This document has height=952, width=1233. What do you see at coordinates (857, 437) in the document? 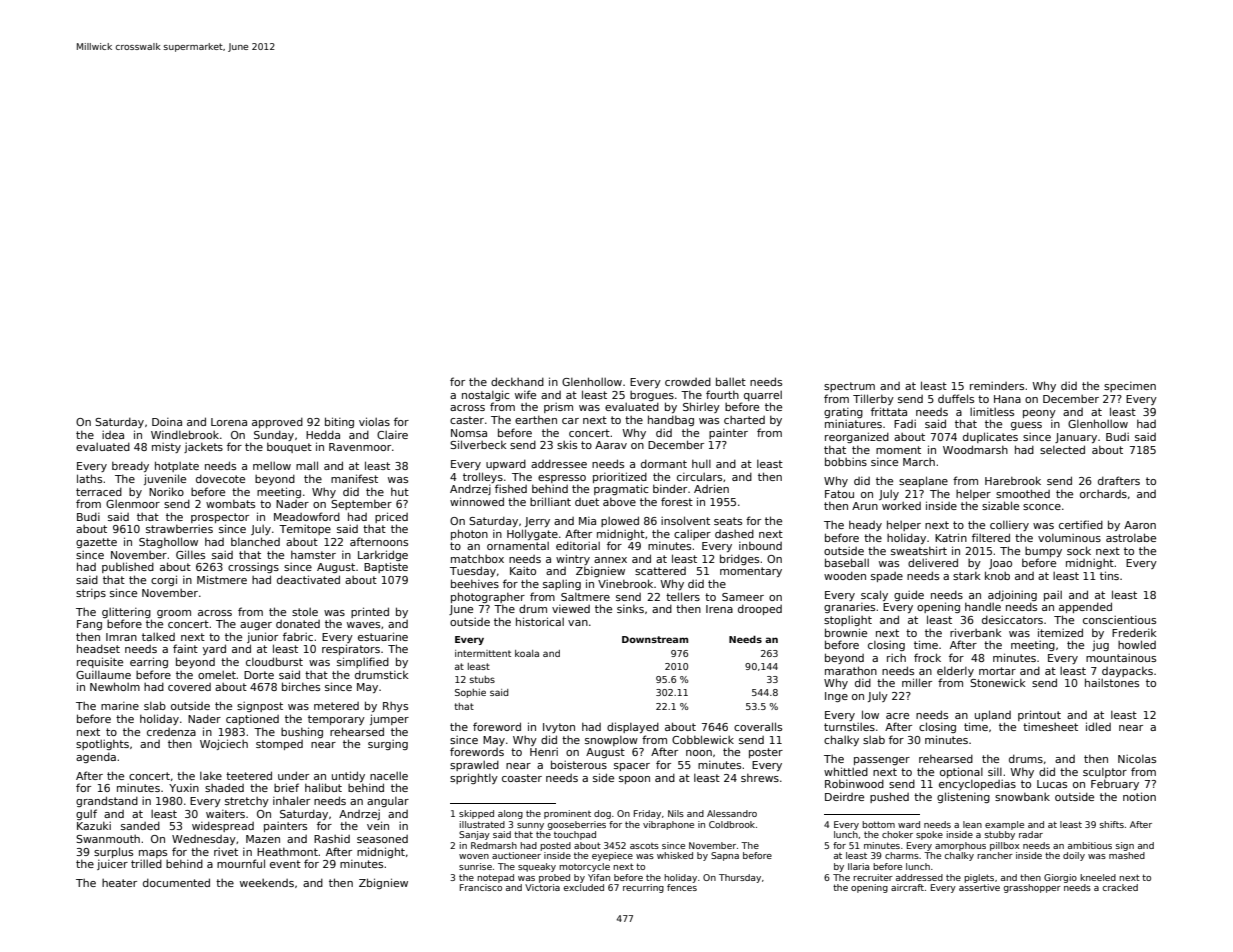
I see `reorganized` at bounding box center [857, 437].
